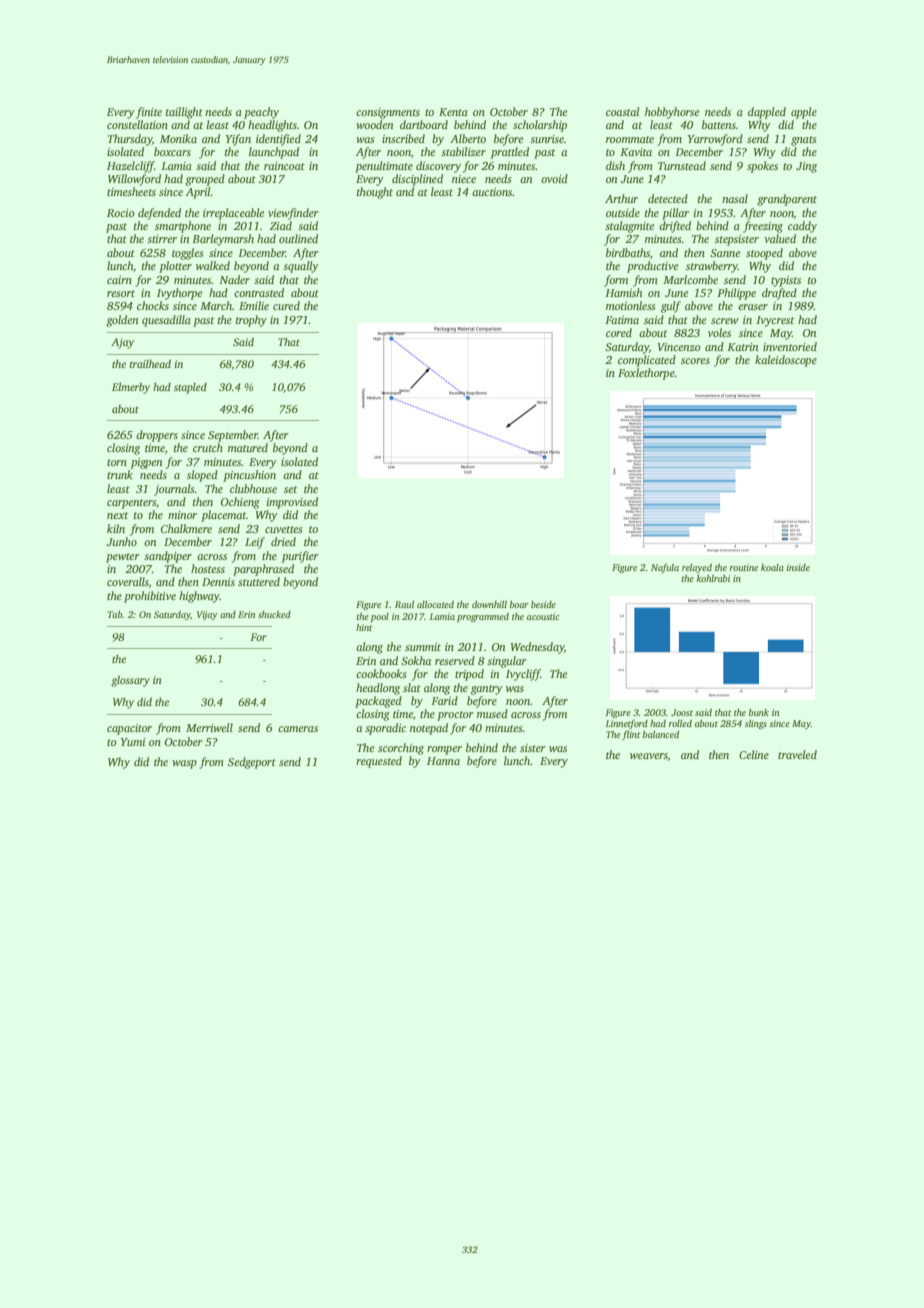 This screenshot has width=924, height=1308. I want to click on Foxlethorpe, so click(646, 374).
